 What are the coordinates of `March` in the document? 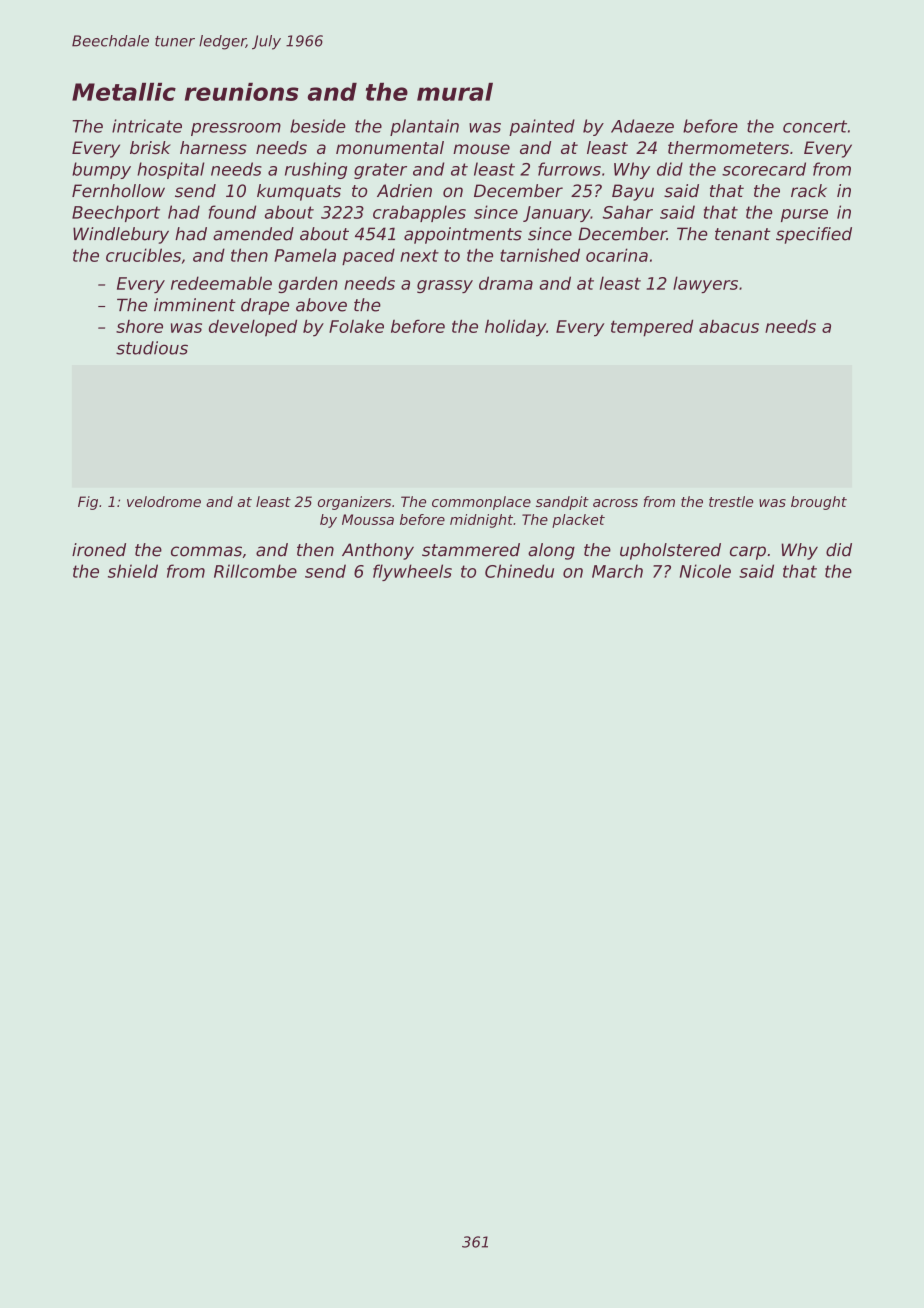 It's located at (617, 571).
